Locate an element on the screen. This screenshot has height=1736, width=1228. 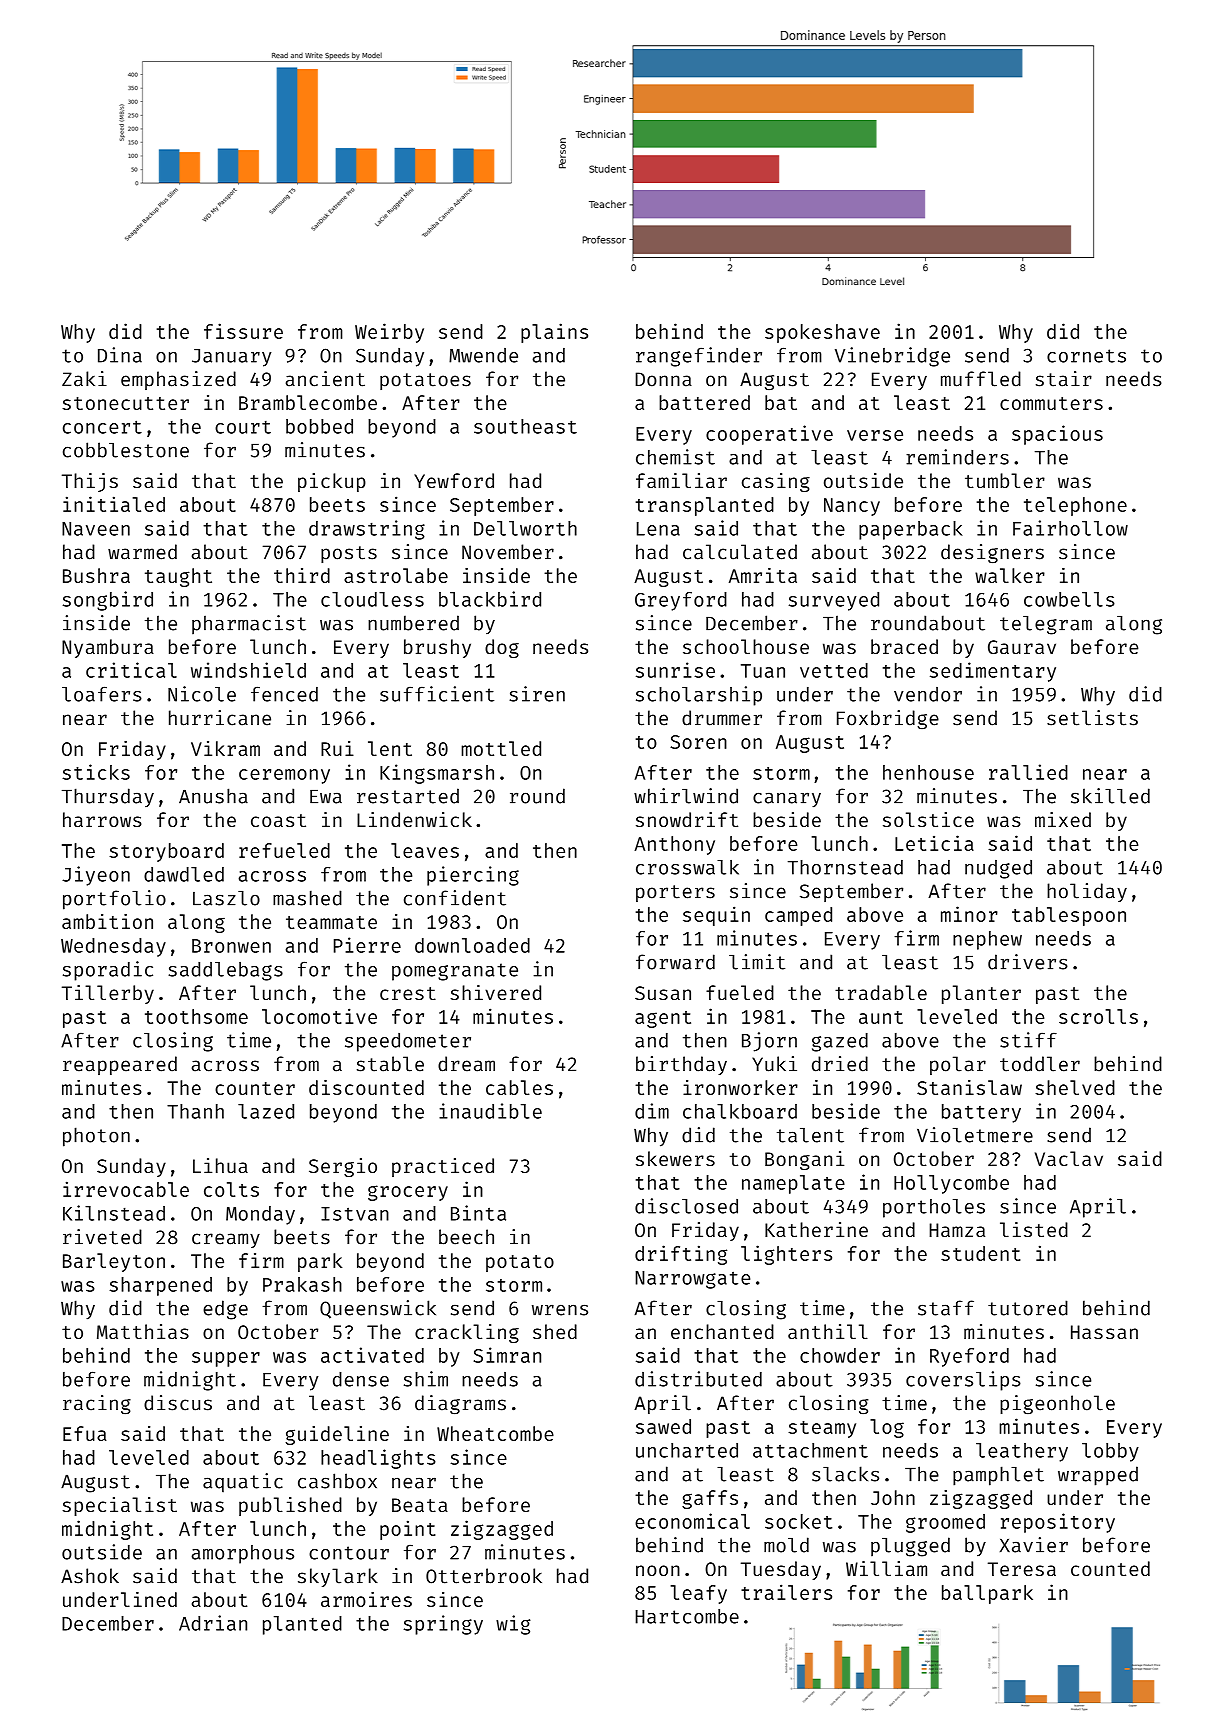
plains is located at coordinates (554, 333).
